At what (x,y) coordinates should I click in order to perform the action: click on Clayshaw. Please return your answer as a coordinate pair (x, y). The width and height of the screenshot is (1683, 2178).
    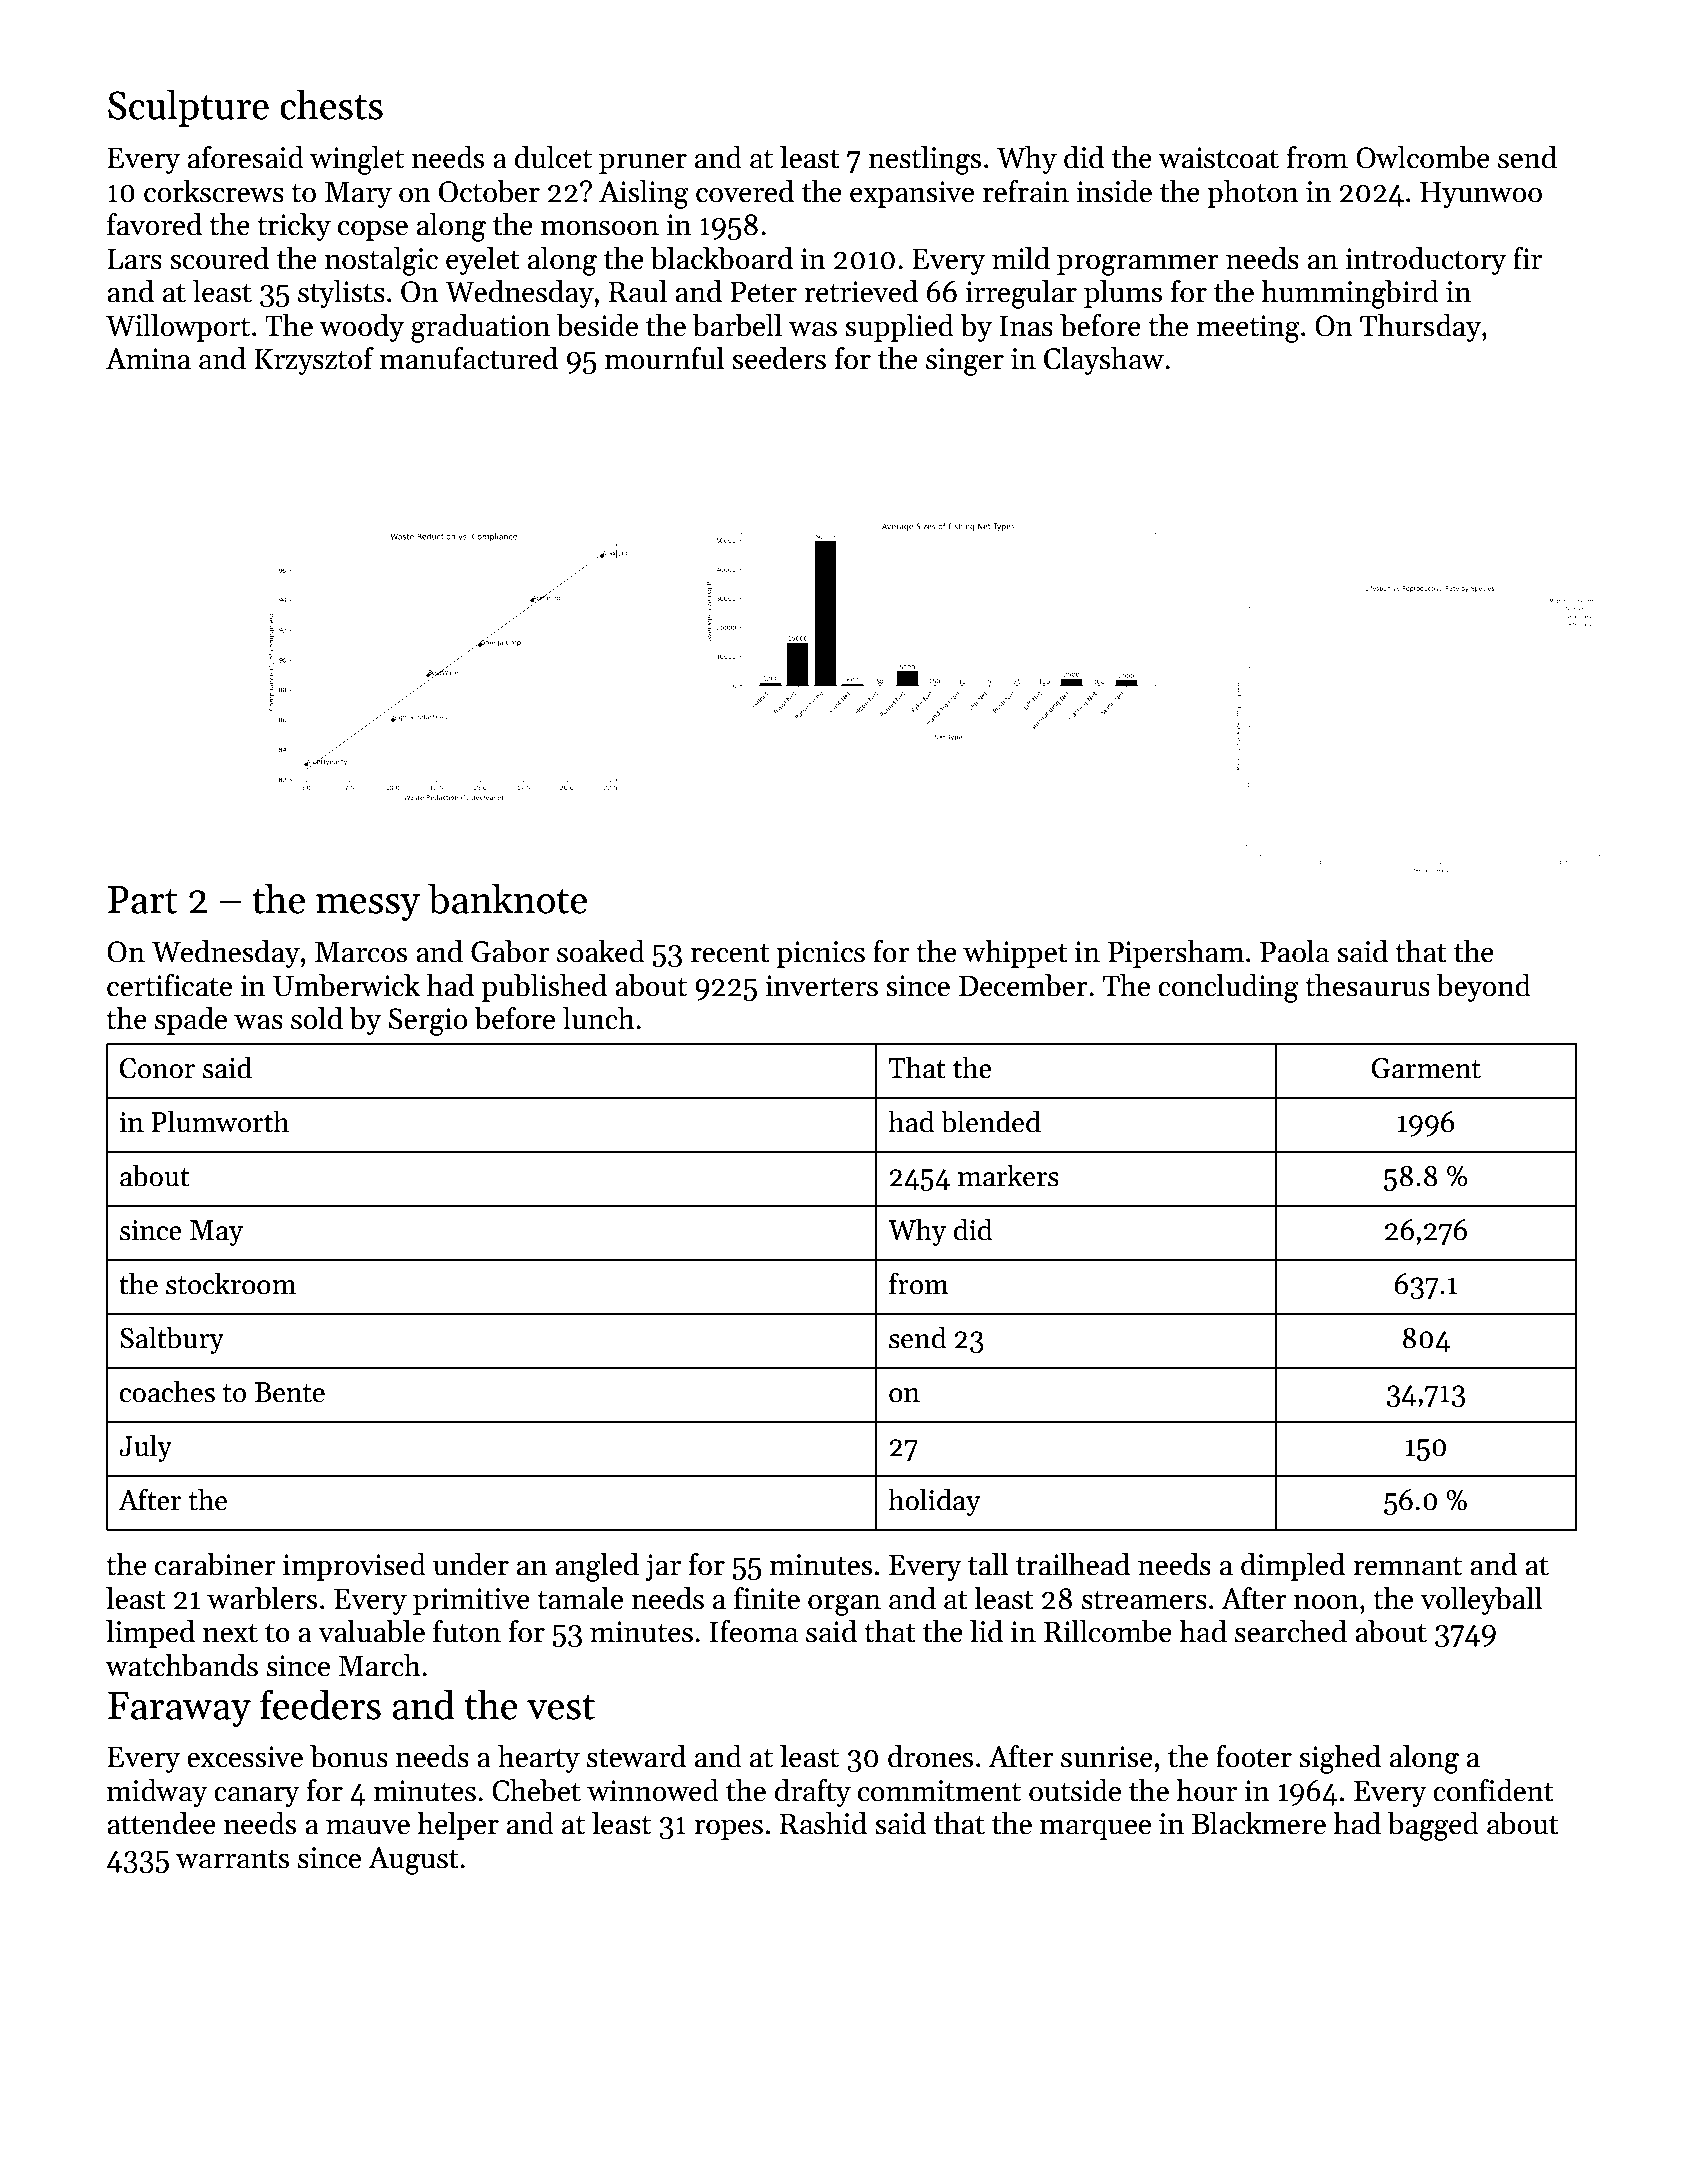
    Looking at the image, I should click on (1104, 361).
